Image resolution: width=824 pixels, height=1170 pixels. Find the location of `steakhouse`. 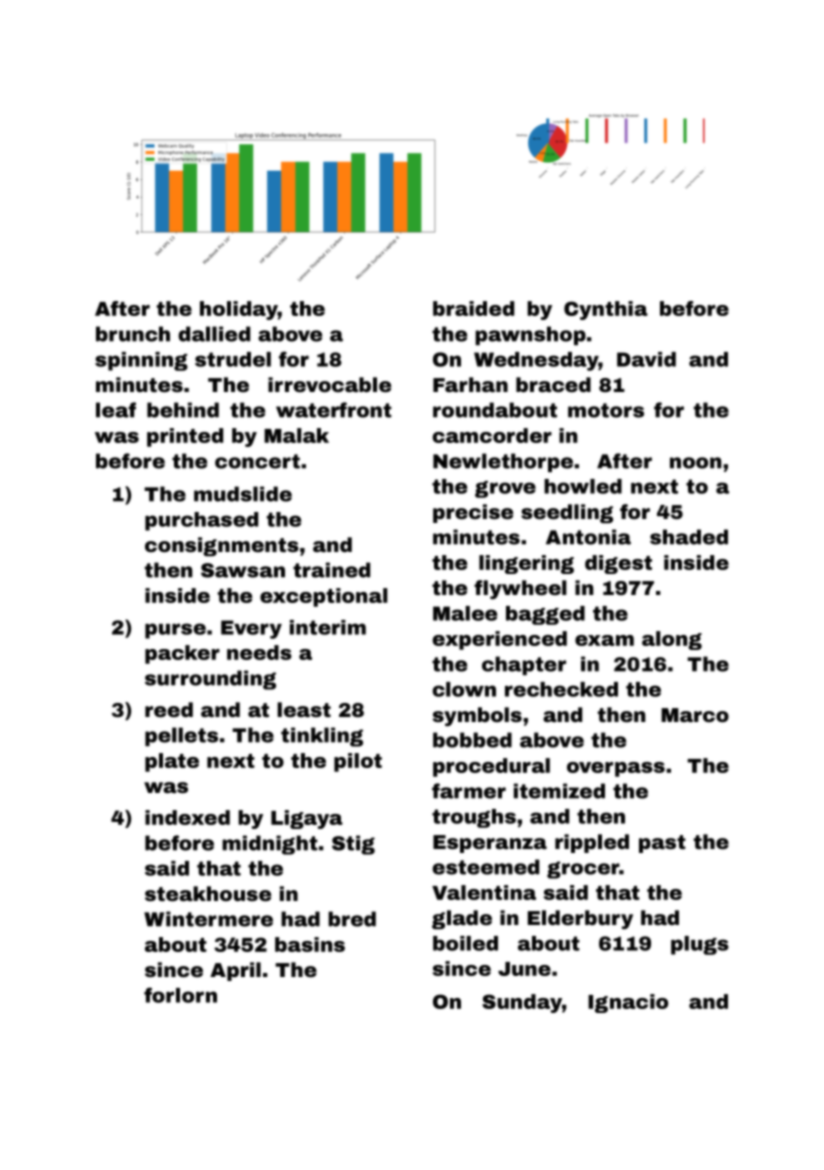

steakhouse is located at coordinates (208, 893).
